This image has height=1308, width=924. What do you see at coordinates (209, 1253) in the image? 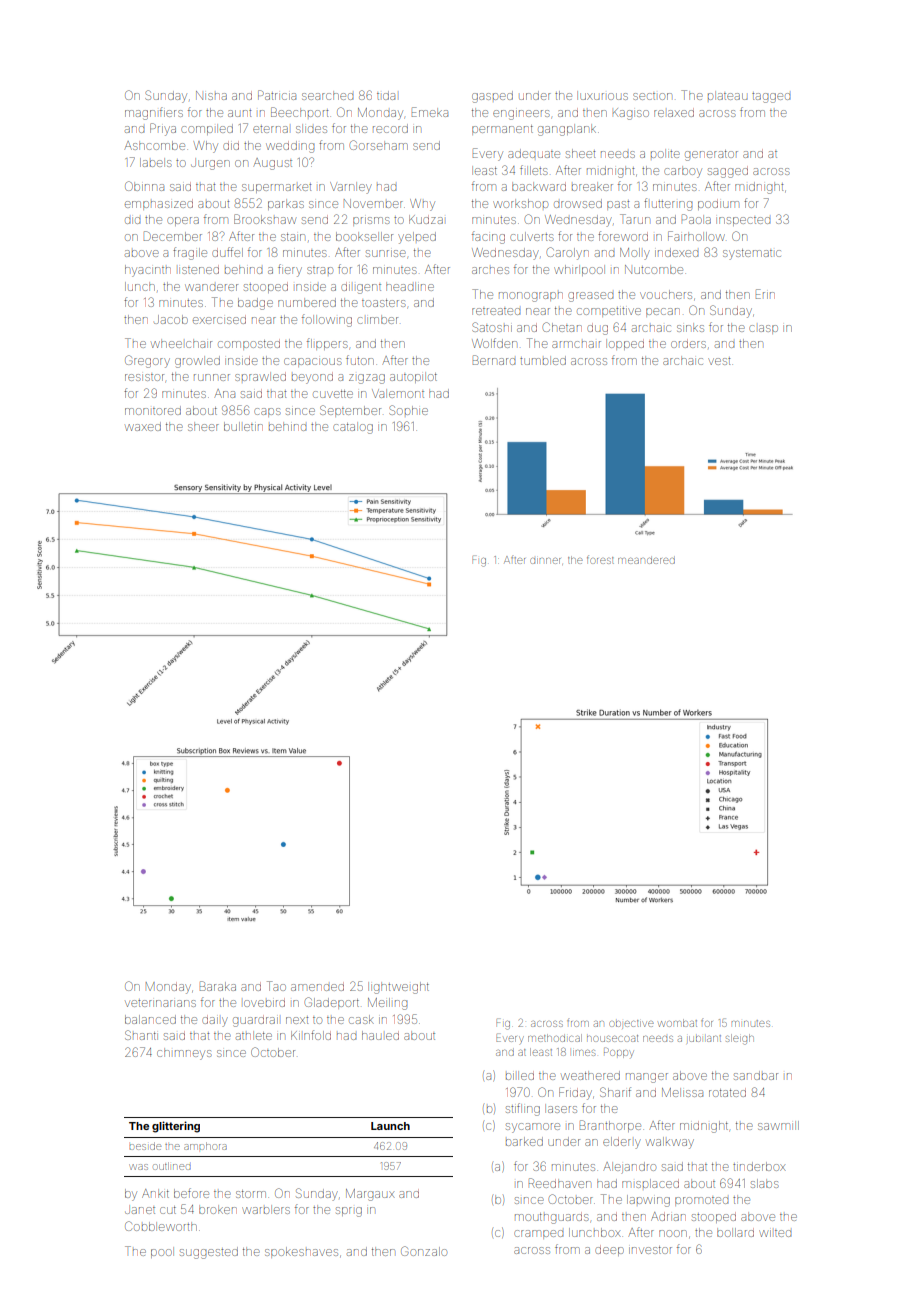
I see `suggested` at bounding box center [209, 1253].
